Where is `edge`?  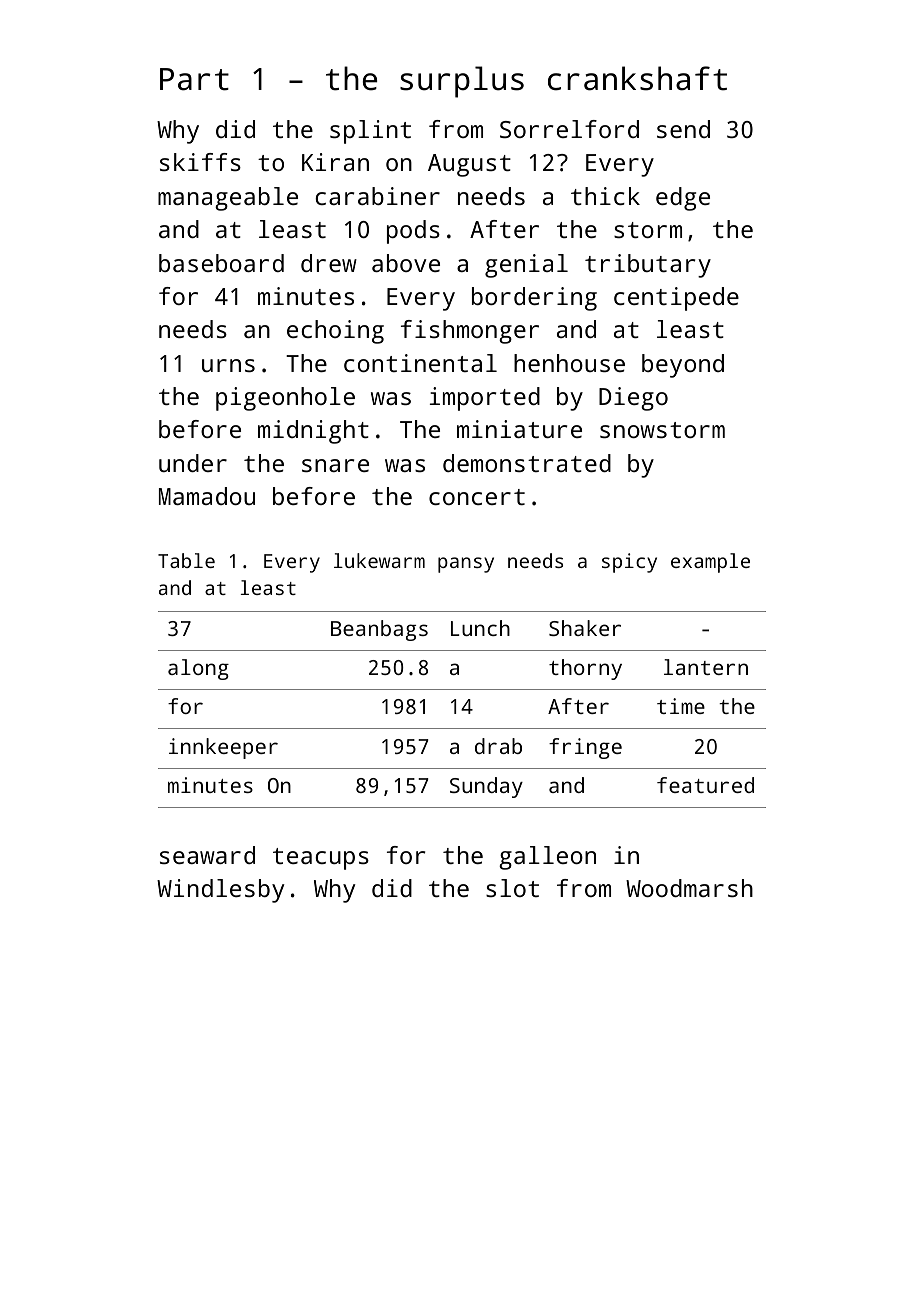
edge is located at coordinates (683, 199).
